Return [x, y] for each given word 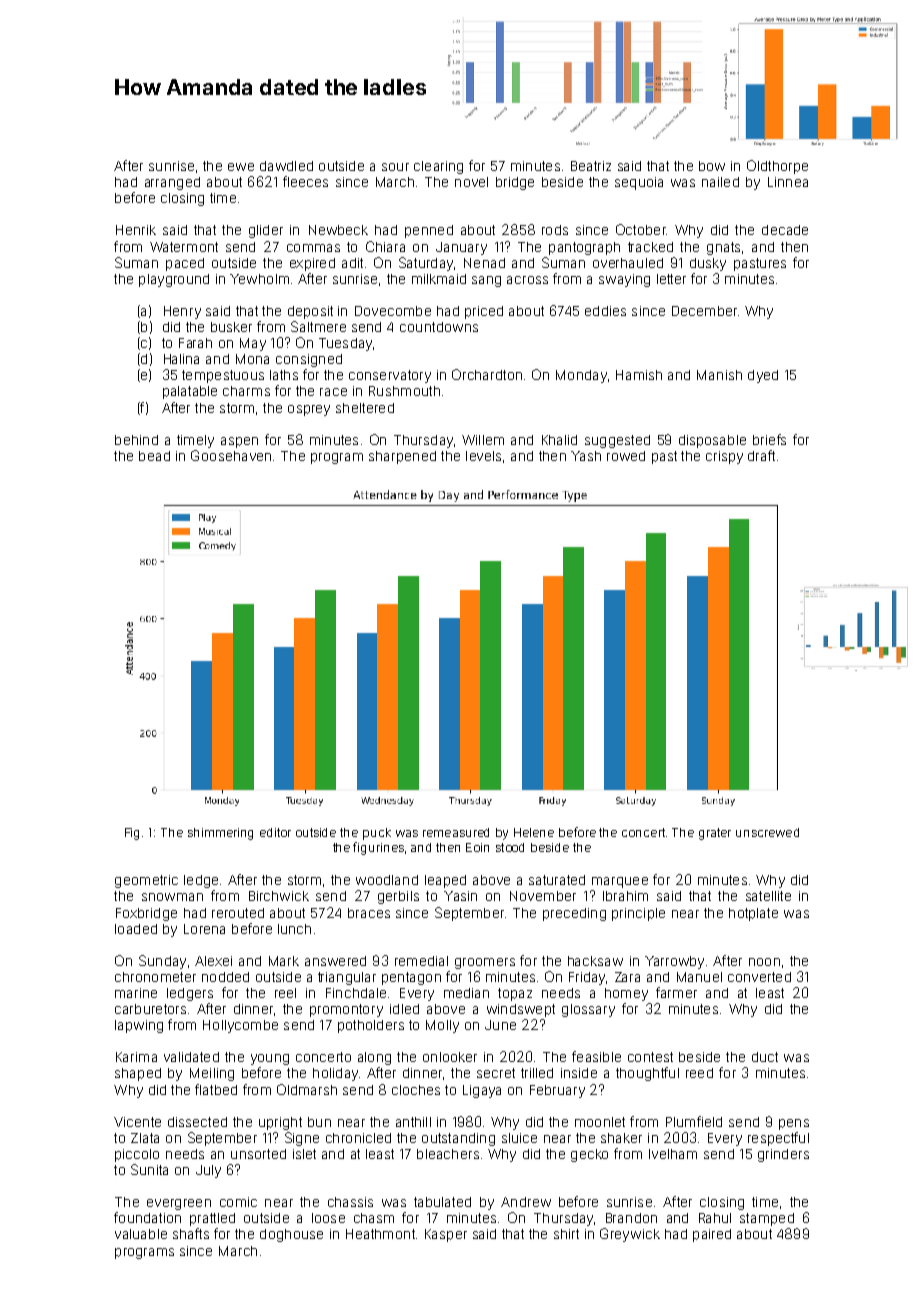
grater [715, 834]
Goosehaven [231, 455]
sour [395, 167]
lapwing [139, 1026]
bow [712, 166]
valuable [141, 1234]
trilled [537, 1073]
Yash [586, 456]
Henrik [136, 230]
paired [712, 1235]
